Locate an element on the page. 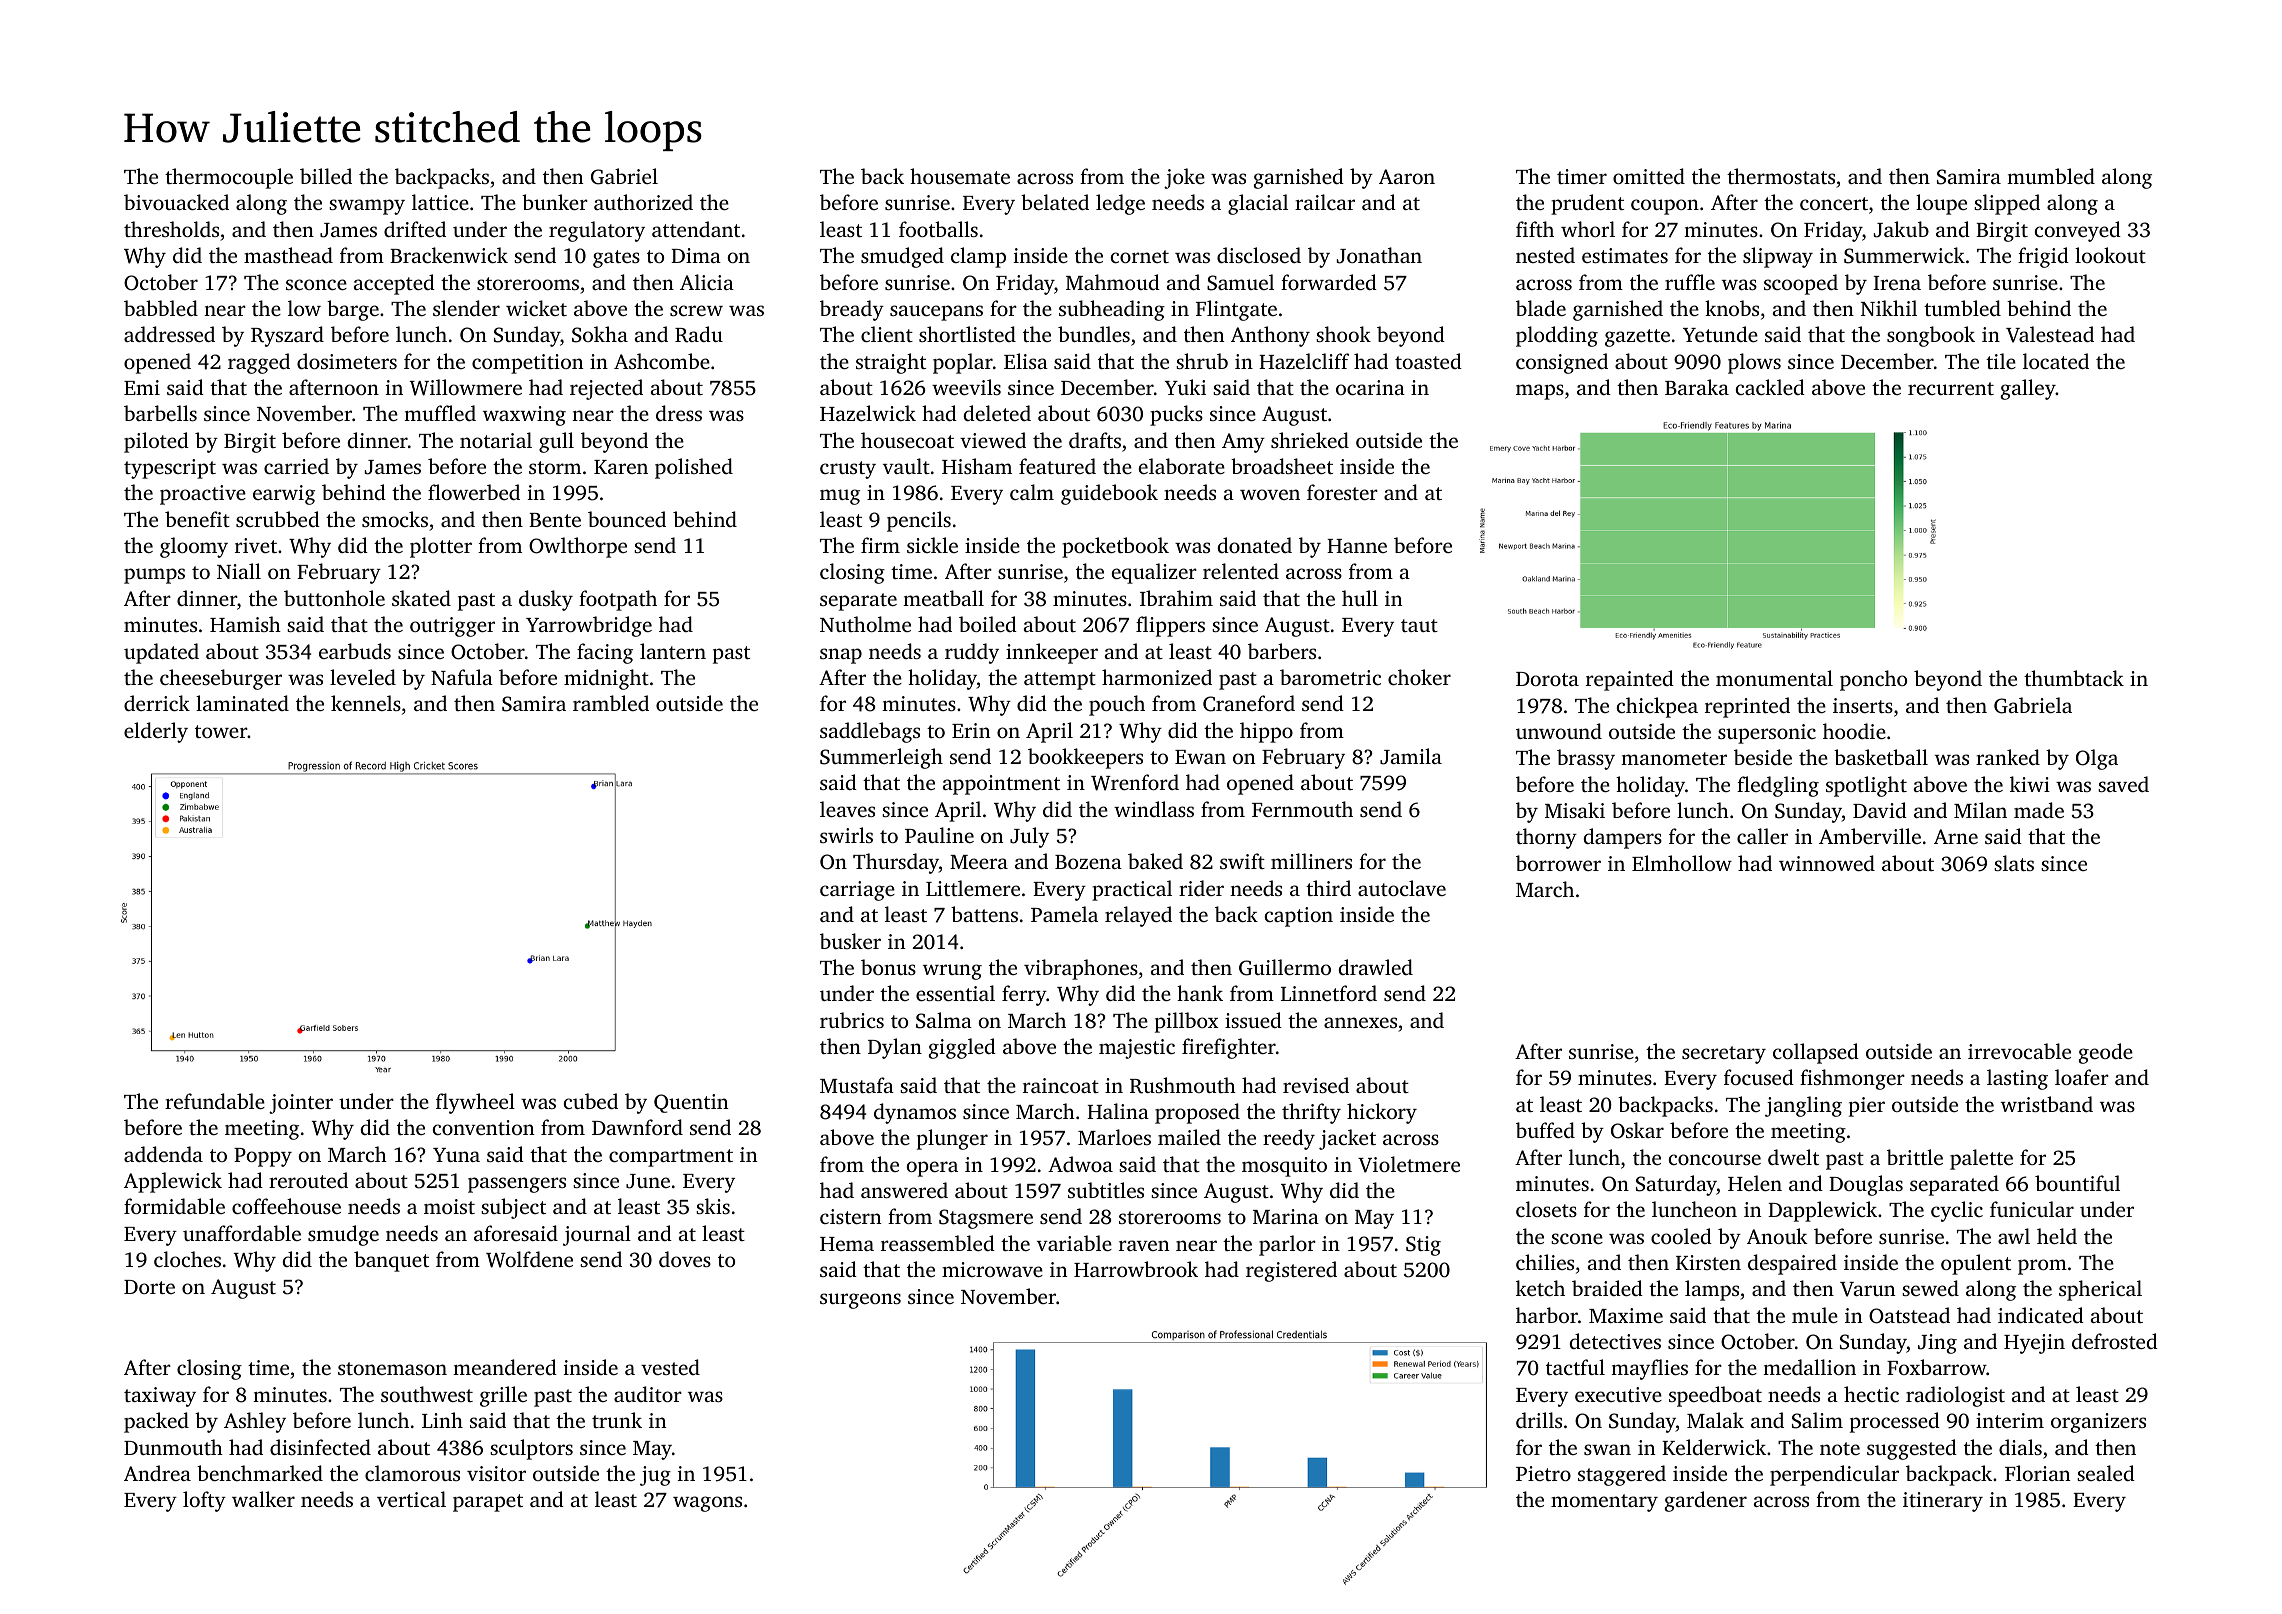 The width and height of the image is (2282, 1614). cackled is located at coordinates (1770, 387).
